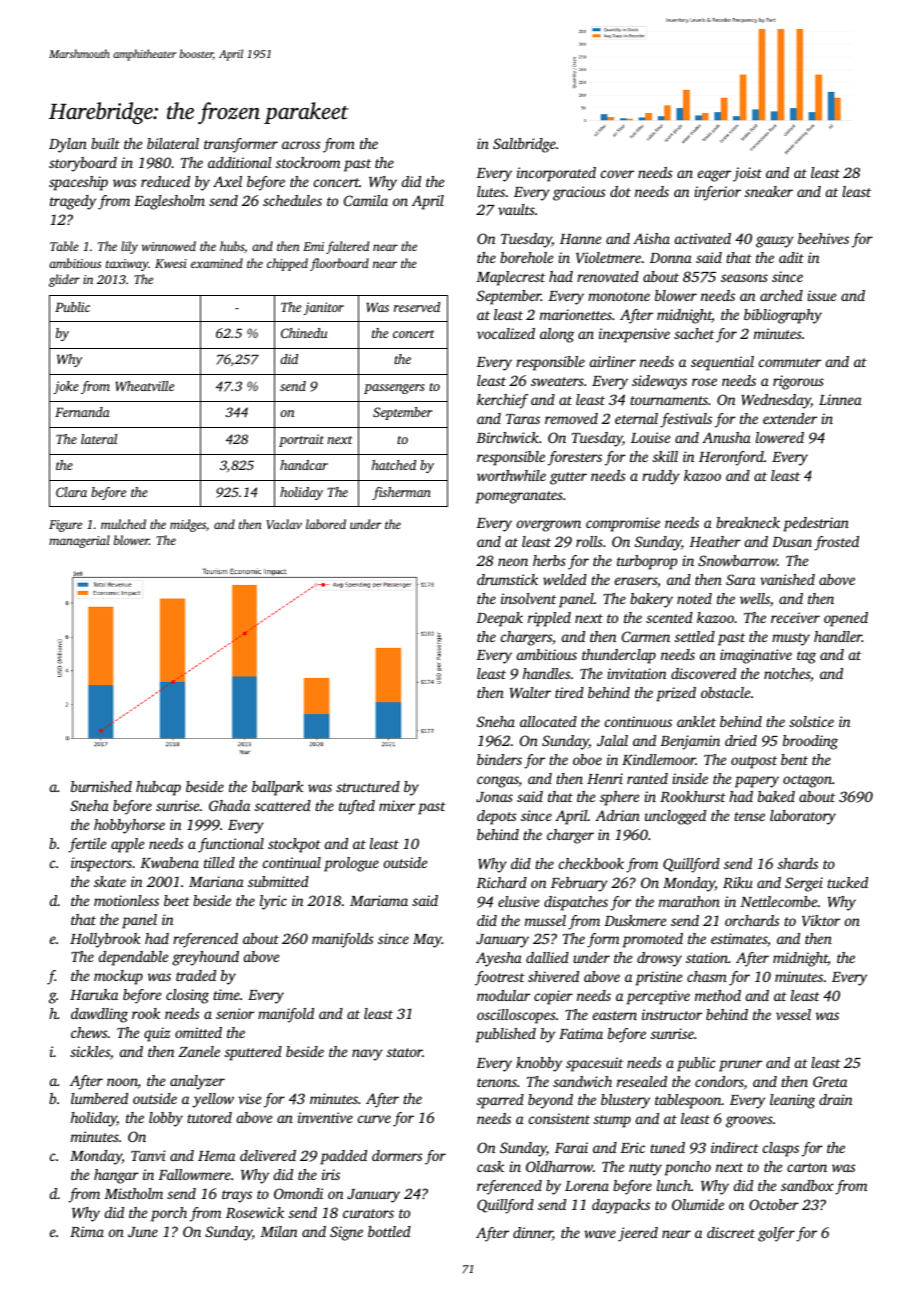 This image has width=924, height=1308. Describe the element at coordinates (188, 525) in the image. I see `midges` at that location.
